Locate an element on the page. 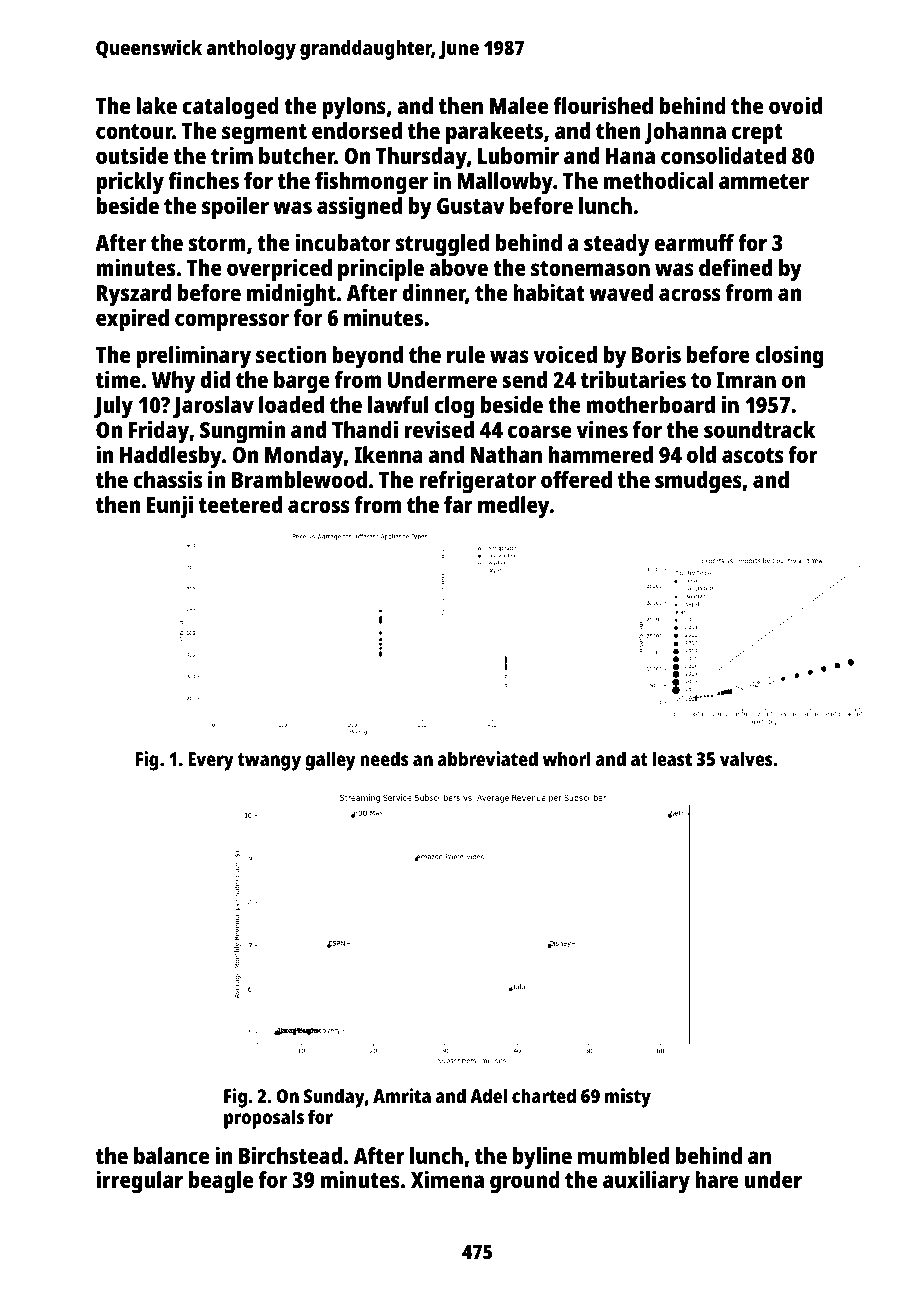 Image resolution: width=924 pixels, height=1314 pixels. ovoid is located at coordinates (795, 105).
